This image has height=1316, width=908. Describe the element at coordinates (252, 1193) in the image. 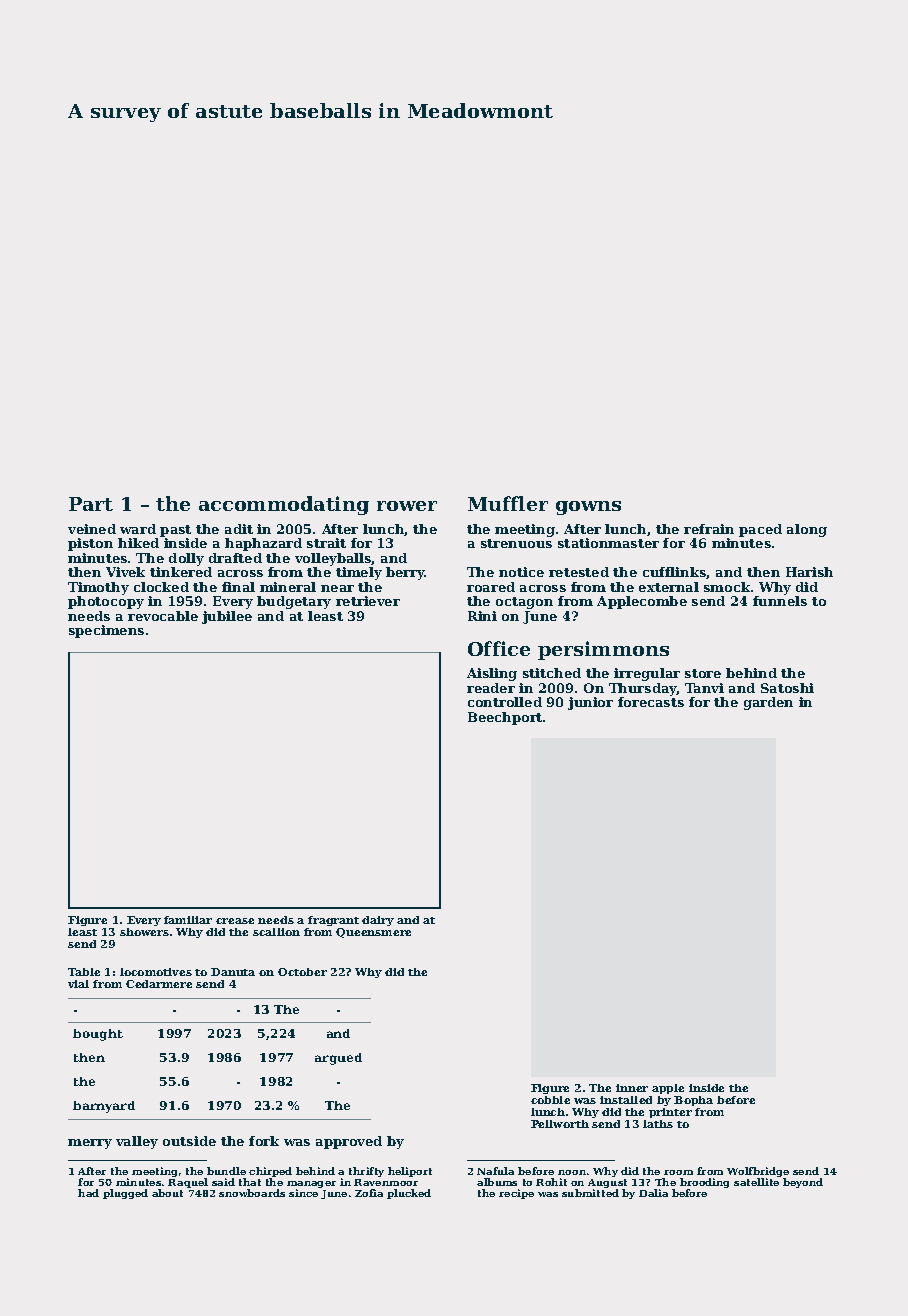

I see `snowboards` at that location.
